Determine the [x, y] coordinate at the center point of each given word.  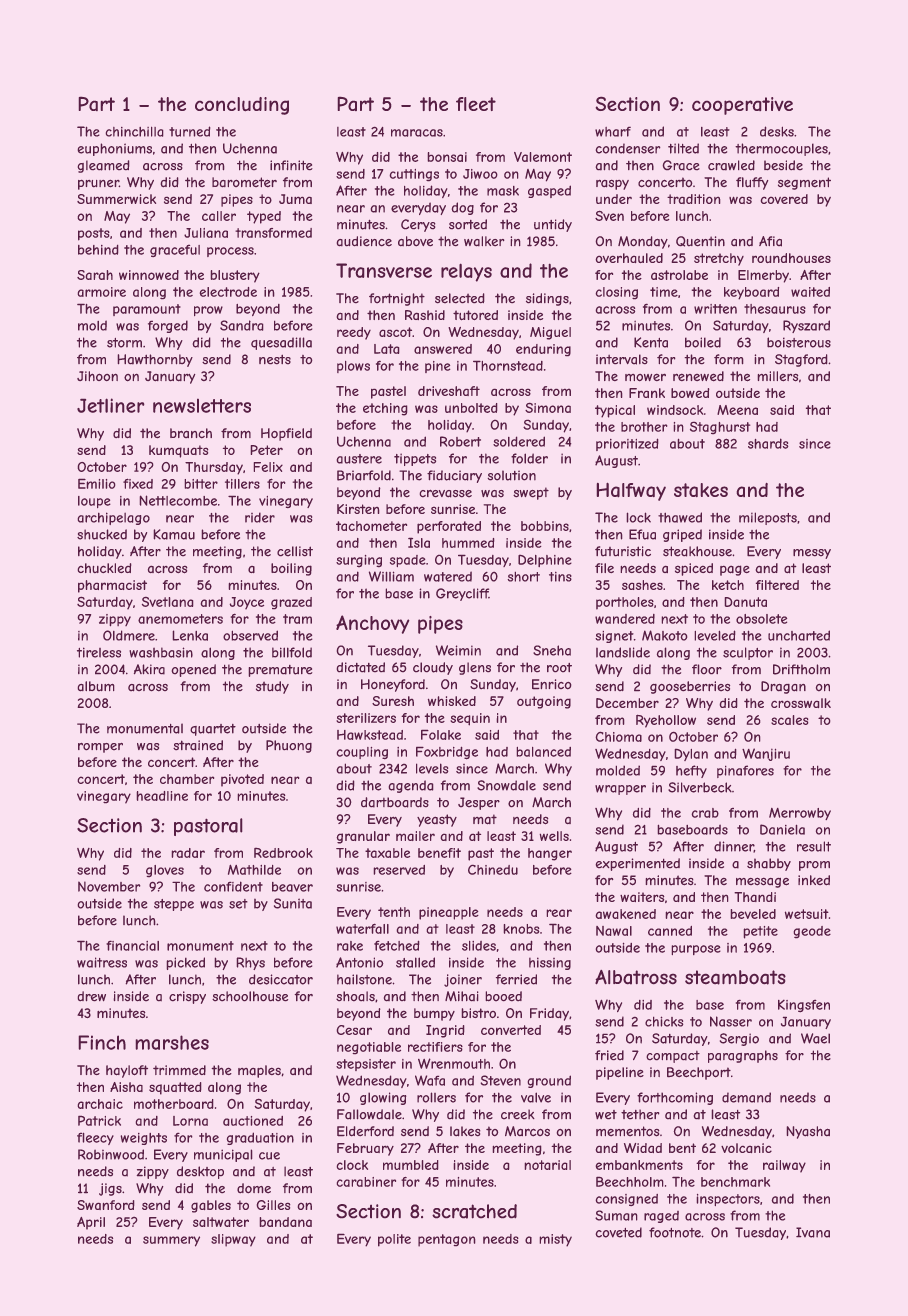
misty [555, 1240]
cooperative [742, 106]
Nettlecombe [178, 500]
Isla [419, 542]
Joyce [246, 603]
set [238, 904]
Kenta [651, 342]
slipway [233, 1240]
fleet [476, 104]
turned [190, 131]
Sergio [739, 1039]
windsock [675, 410]
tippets [415, 459]
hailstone [364, 979]
